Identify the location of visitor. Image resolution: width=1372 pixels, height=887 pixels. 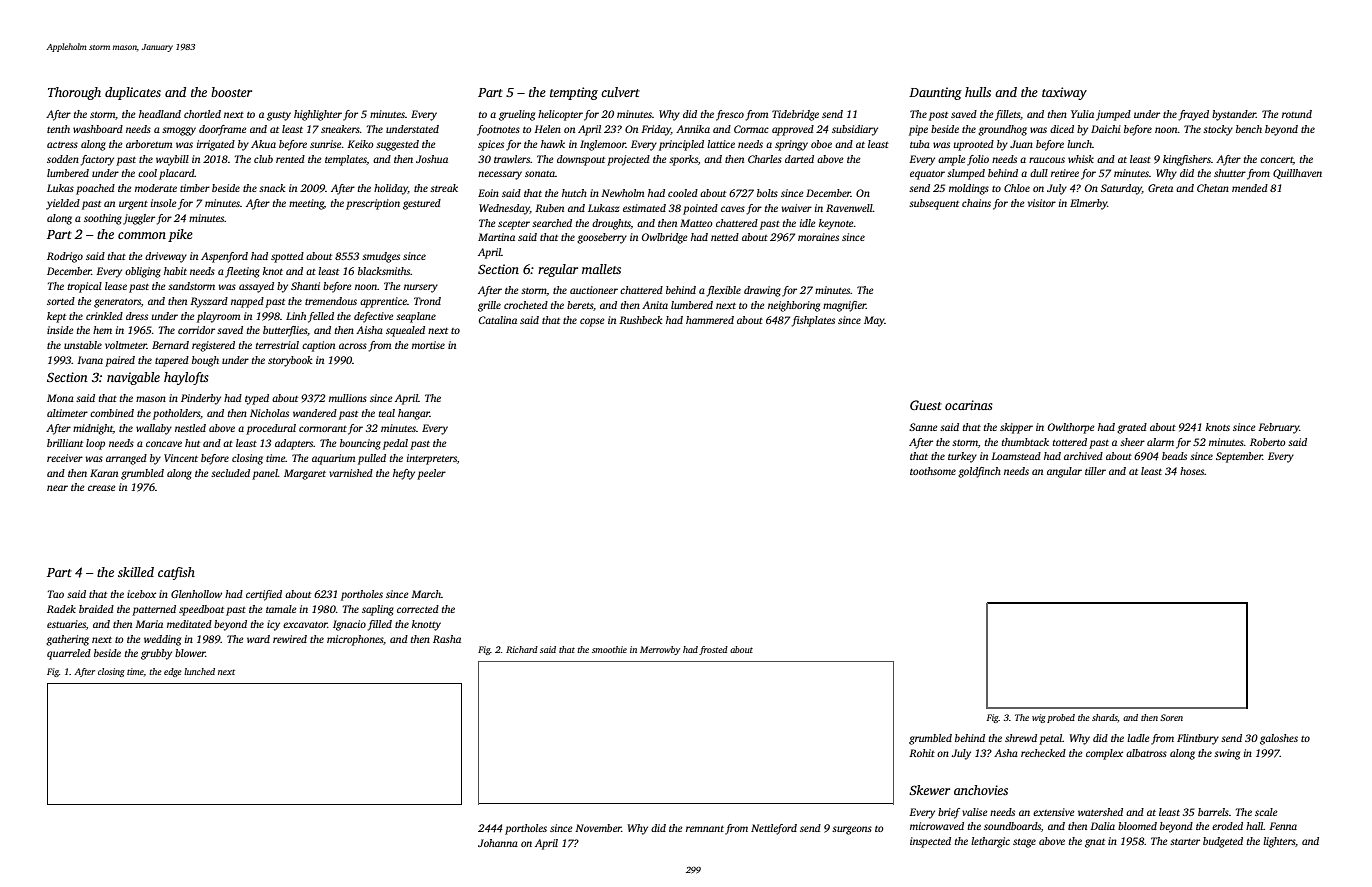
(1042, 203).
